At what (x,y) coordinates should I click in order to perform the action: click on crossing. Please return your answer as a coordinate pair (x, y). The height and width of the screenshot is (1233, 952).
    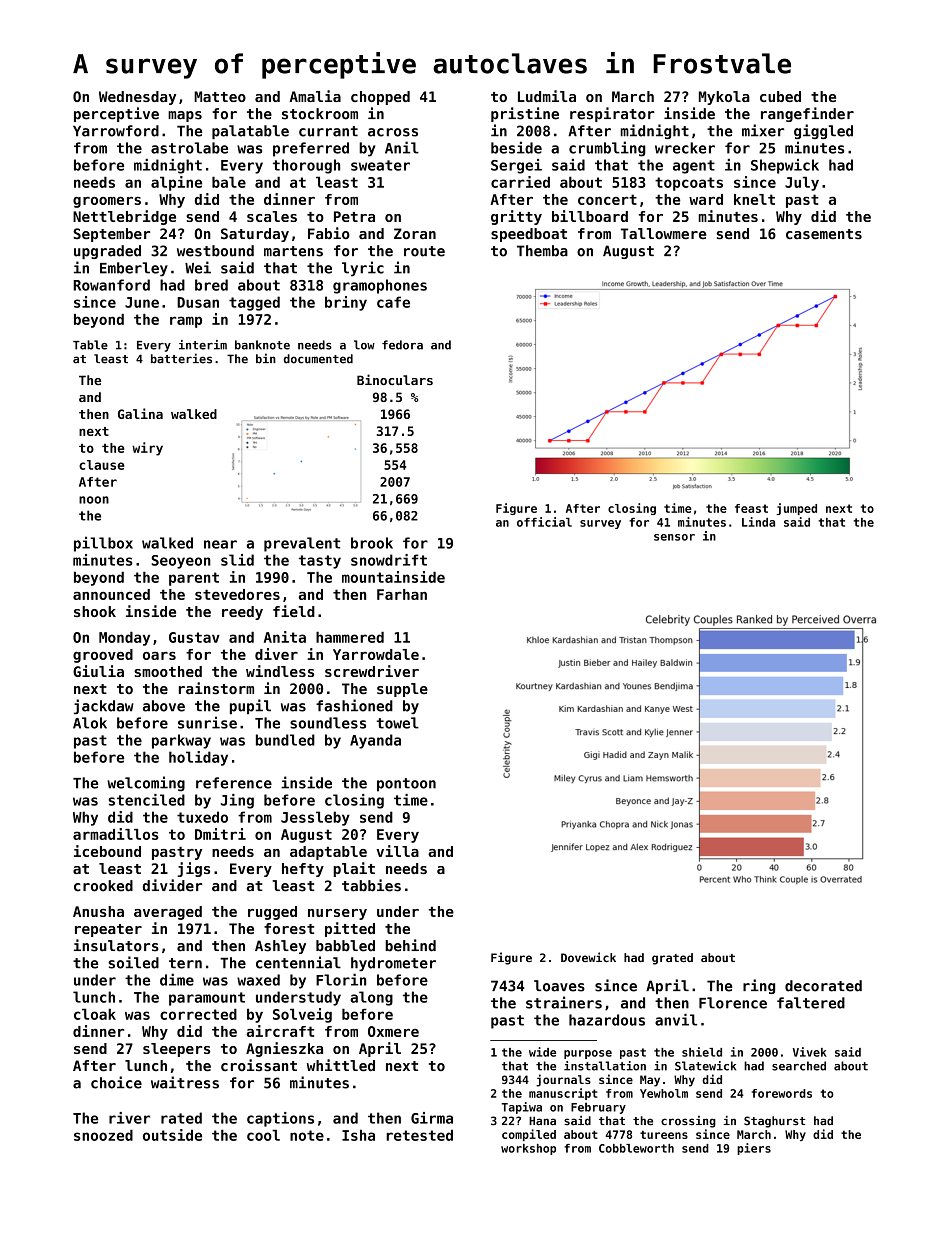
    Looking at the image, I should click on (688, 1122).
